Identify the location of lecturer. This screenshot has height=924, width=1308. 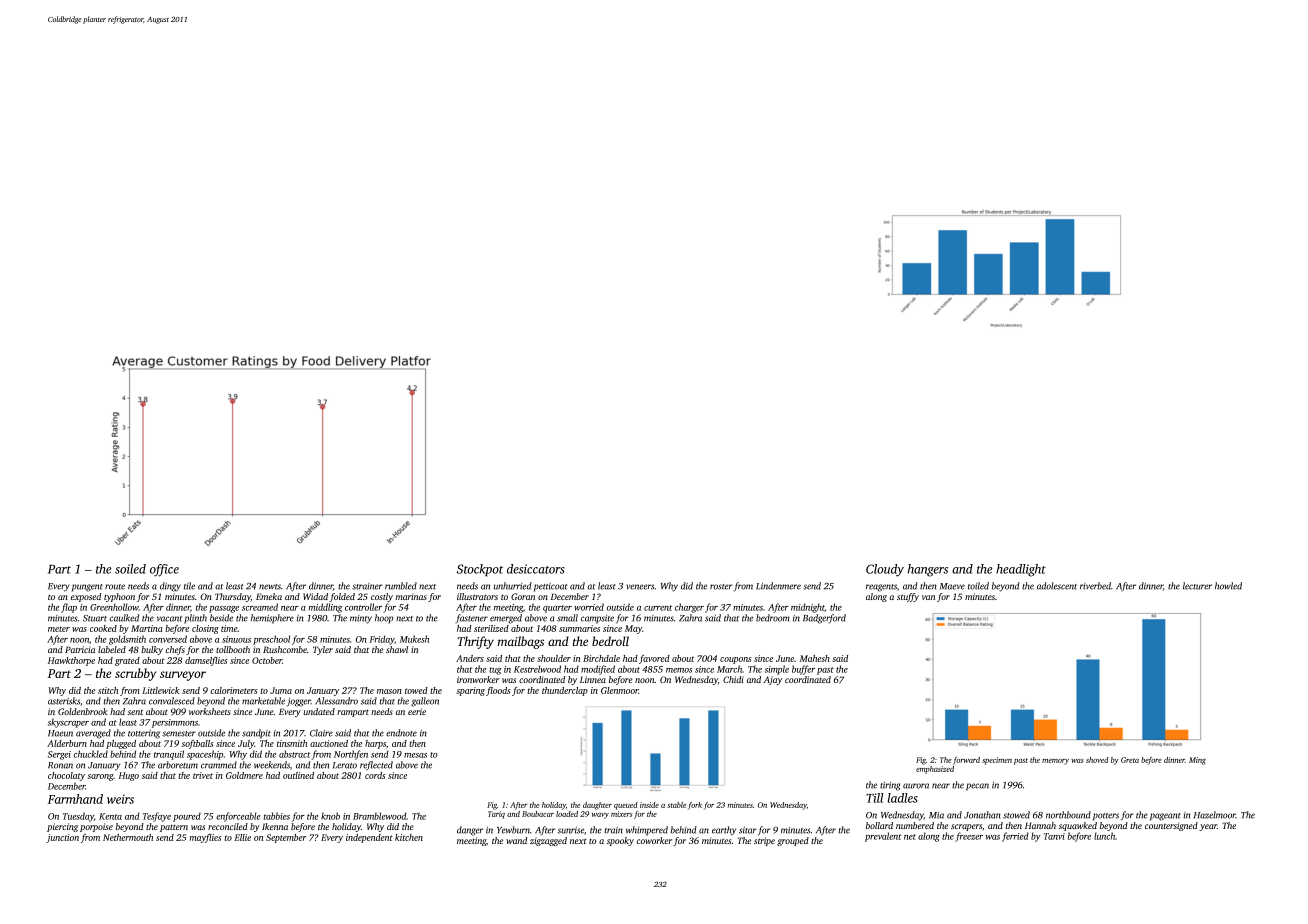
(1197, 586).
